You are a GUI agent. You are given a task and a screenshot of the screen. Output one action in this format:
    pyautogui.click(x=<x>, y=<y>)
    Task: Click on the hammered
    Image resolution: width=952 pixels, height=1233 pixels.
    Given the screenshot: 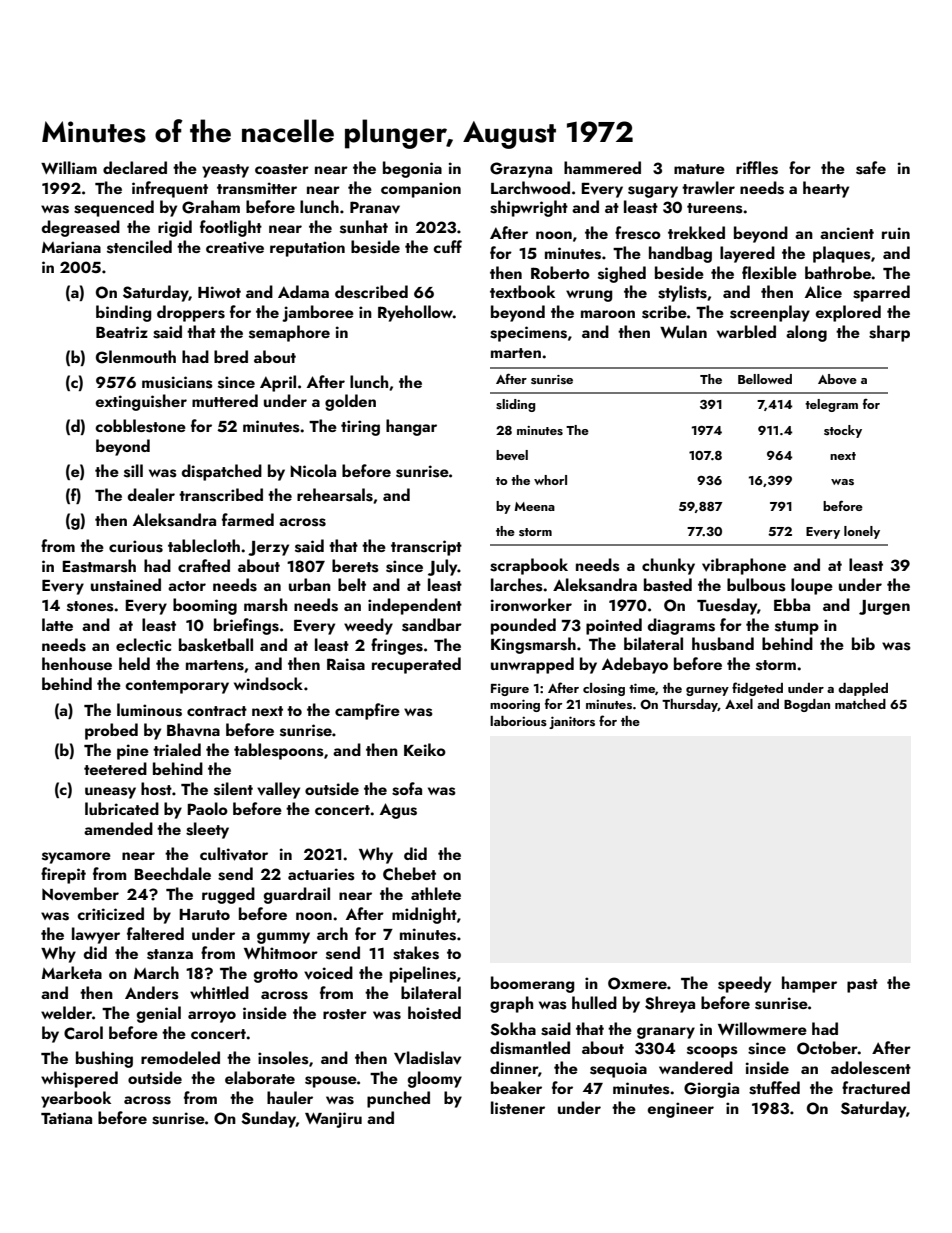 What is the action you would take?
    pyautogui.click(x=602, y=167)
